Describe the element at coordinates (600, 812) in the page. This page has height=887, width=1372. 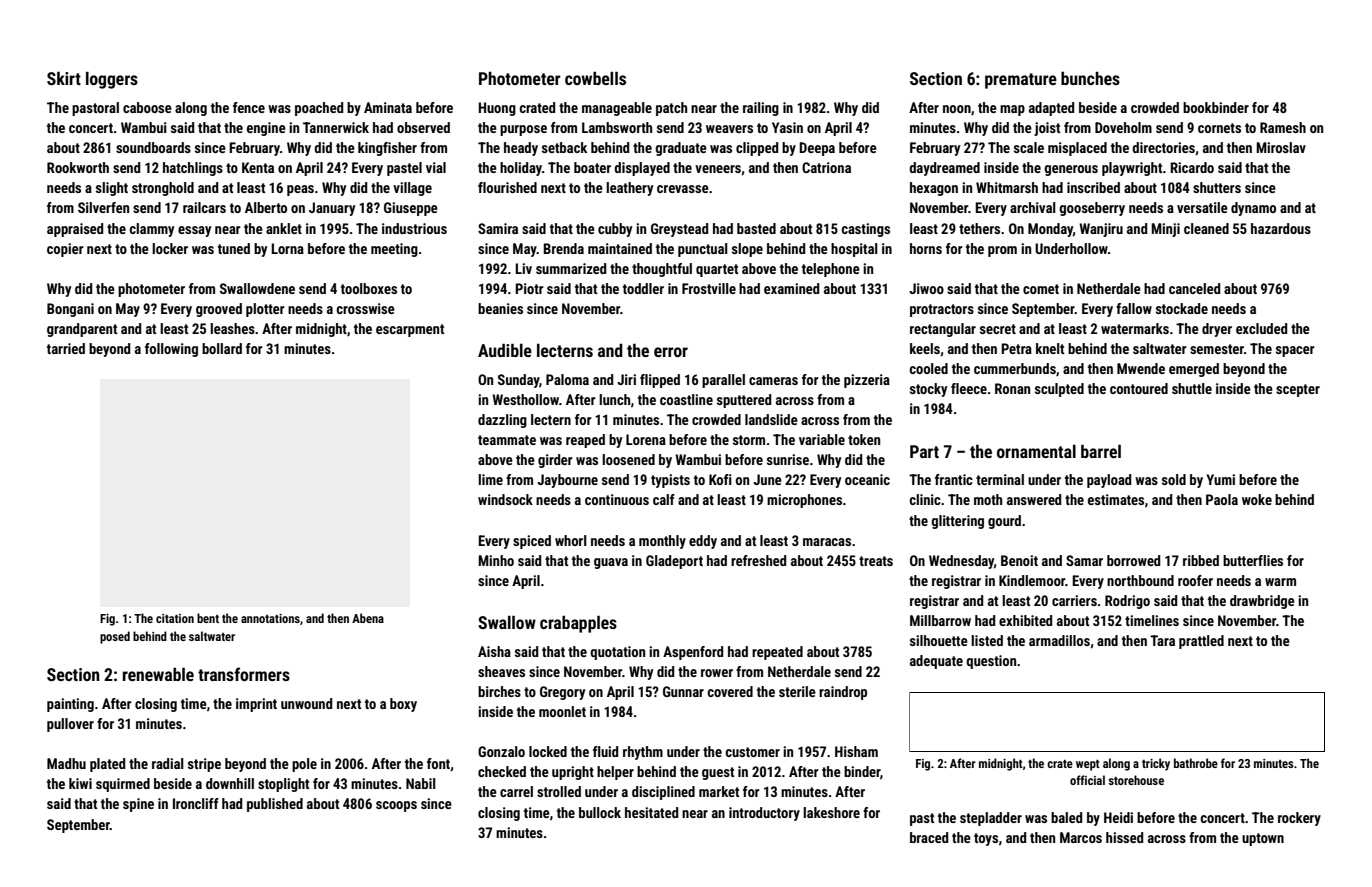
I see `bullock` at that location.
